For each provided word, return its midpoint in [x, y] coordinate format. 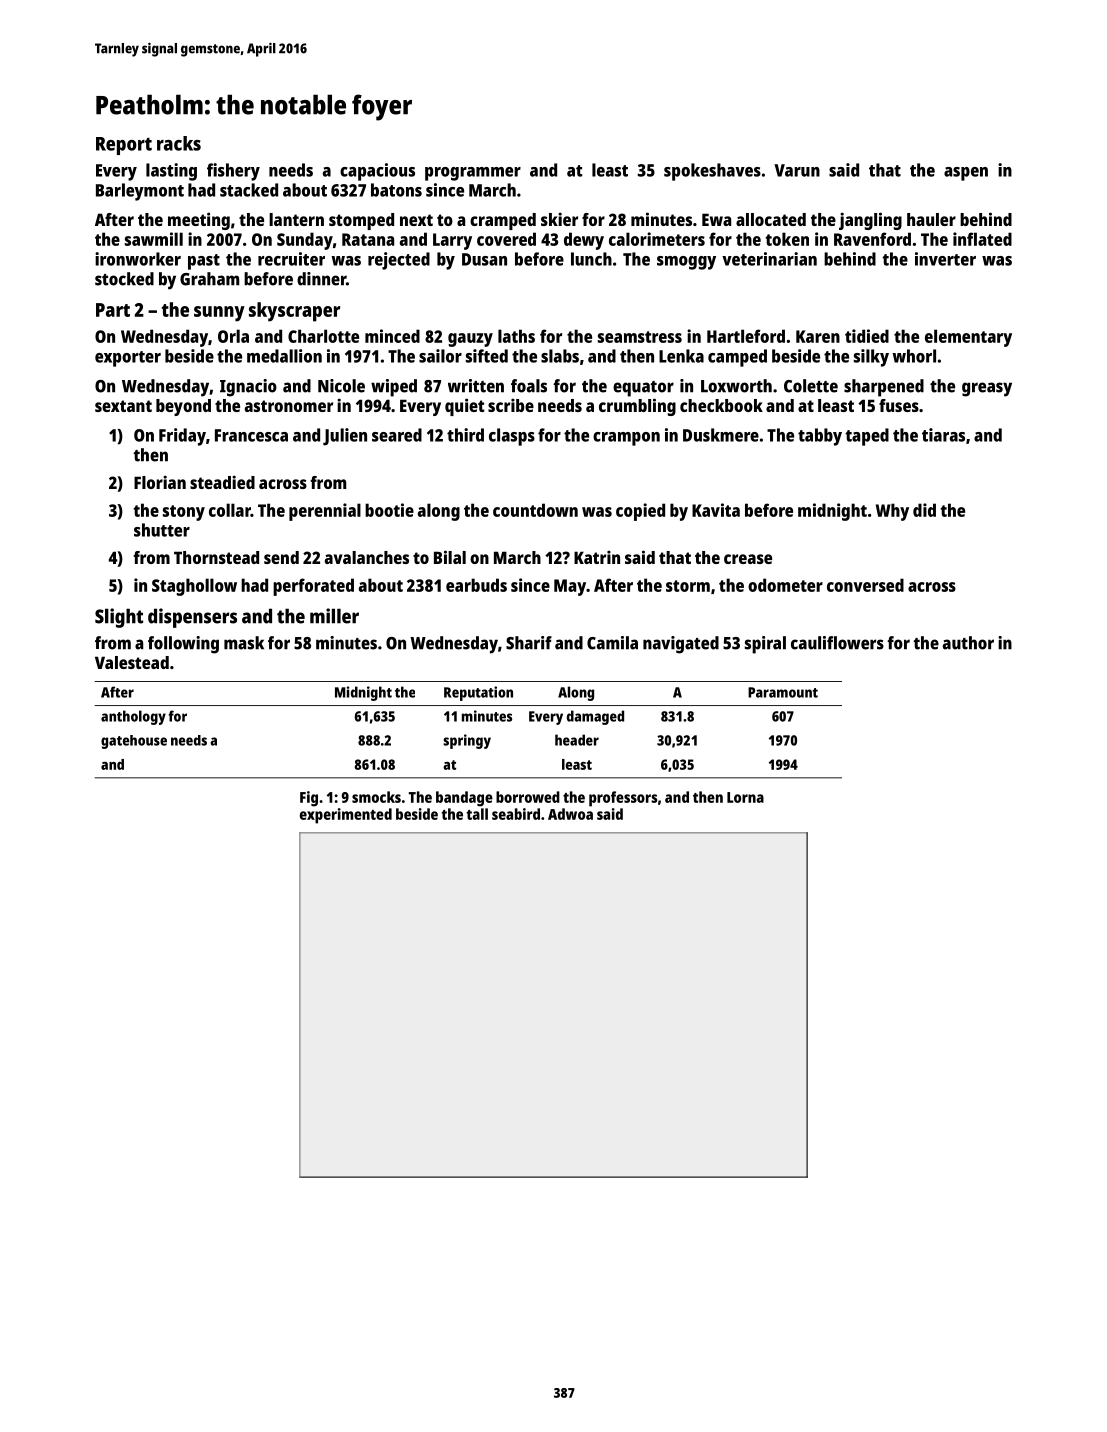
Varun [797, 170]
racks [179, 143]
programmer [473, 174]
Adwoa [570, 814]
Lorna [745, 797]
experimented [346, 816]
